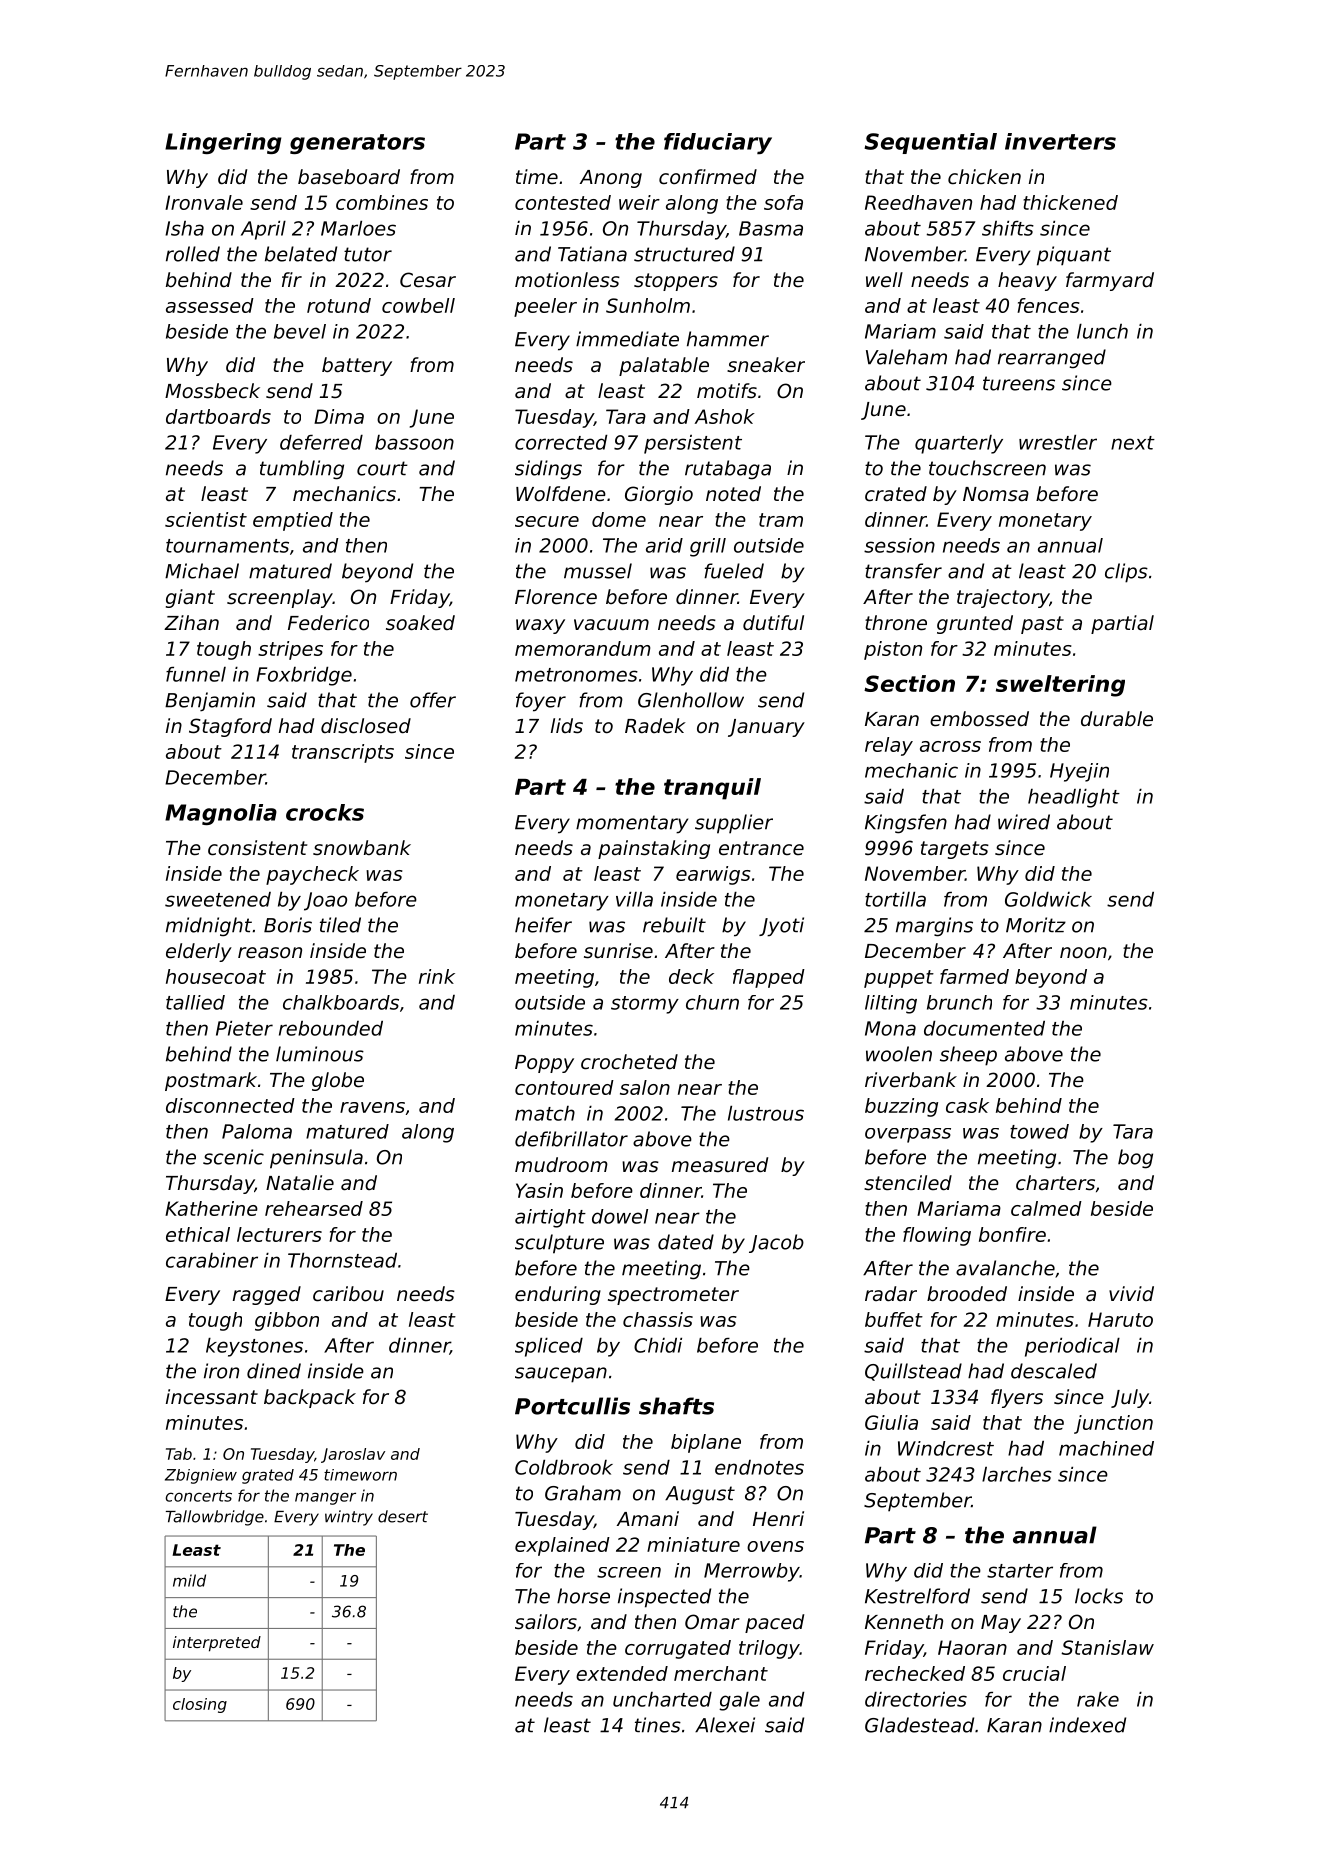 The image size is (1319, 1865). What do you see at coordinates (664, 1598) in the screenshot?
I see `inspected` at bounding box center [664, 1598].
